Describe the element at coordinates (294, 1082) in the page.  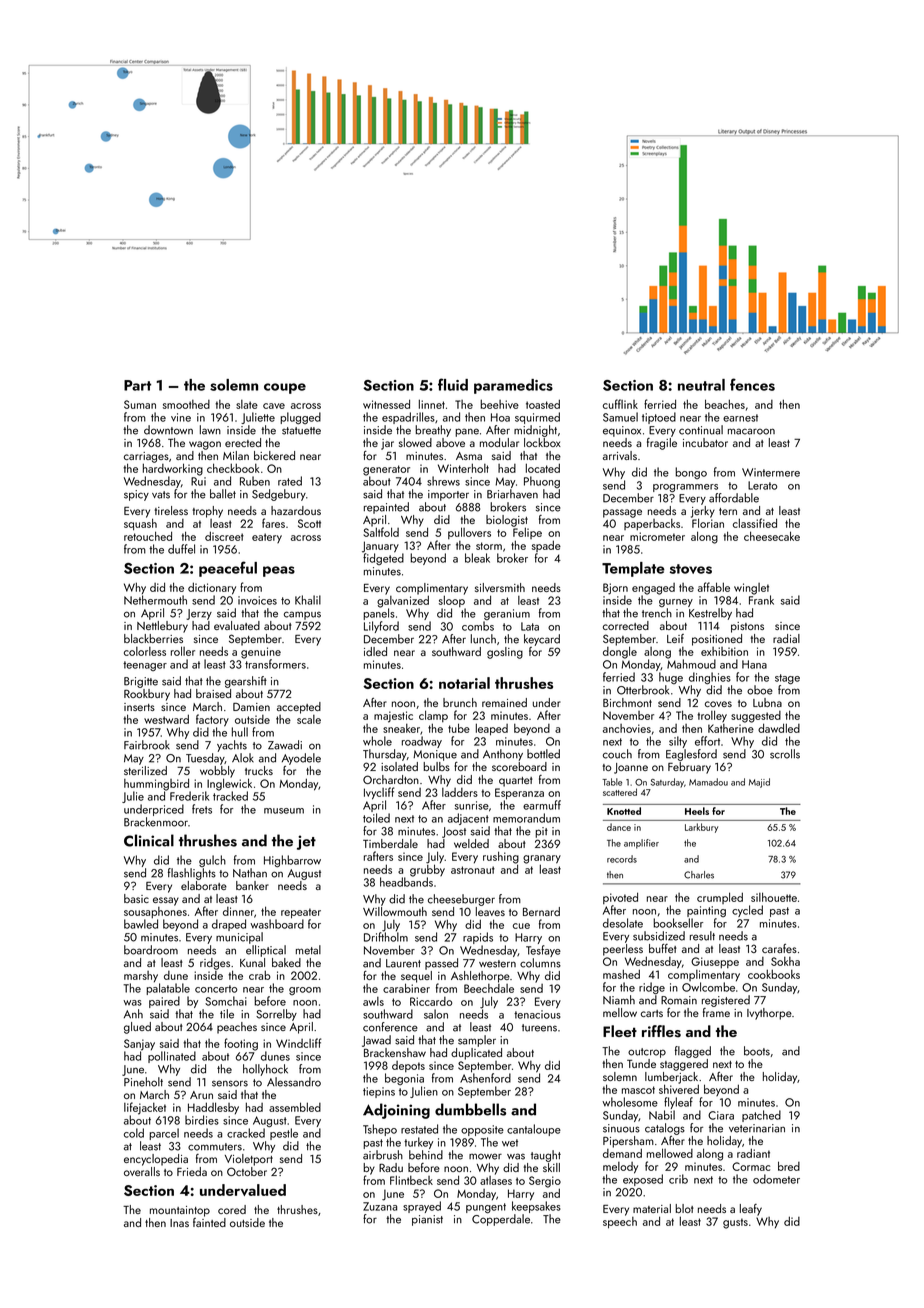
I see `Alessandro` at that location.
